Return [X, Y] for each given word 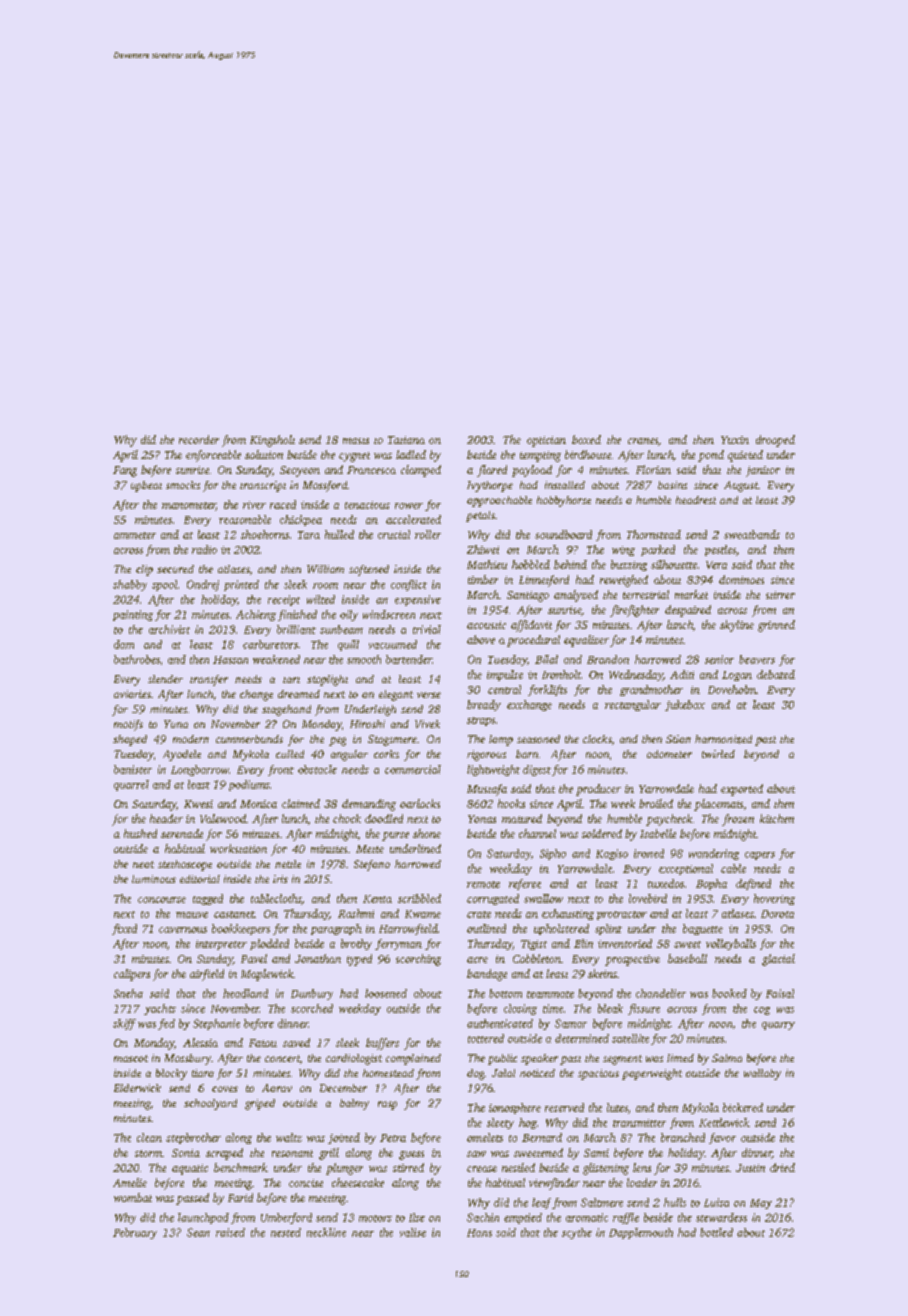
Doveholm [732, 689]
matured [522, 818]
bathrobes [137, 659]
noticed [537, 1073]
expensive [418, 600]
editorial [200, 879]
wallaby [762, 1074]
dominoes [741, 579]
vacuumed [393, 644]
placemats [718, 805]
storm [148, 1153]
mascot [131, 1058]
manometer [189, 506]
